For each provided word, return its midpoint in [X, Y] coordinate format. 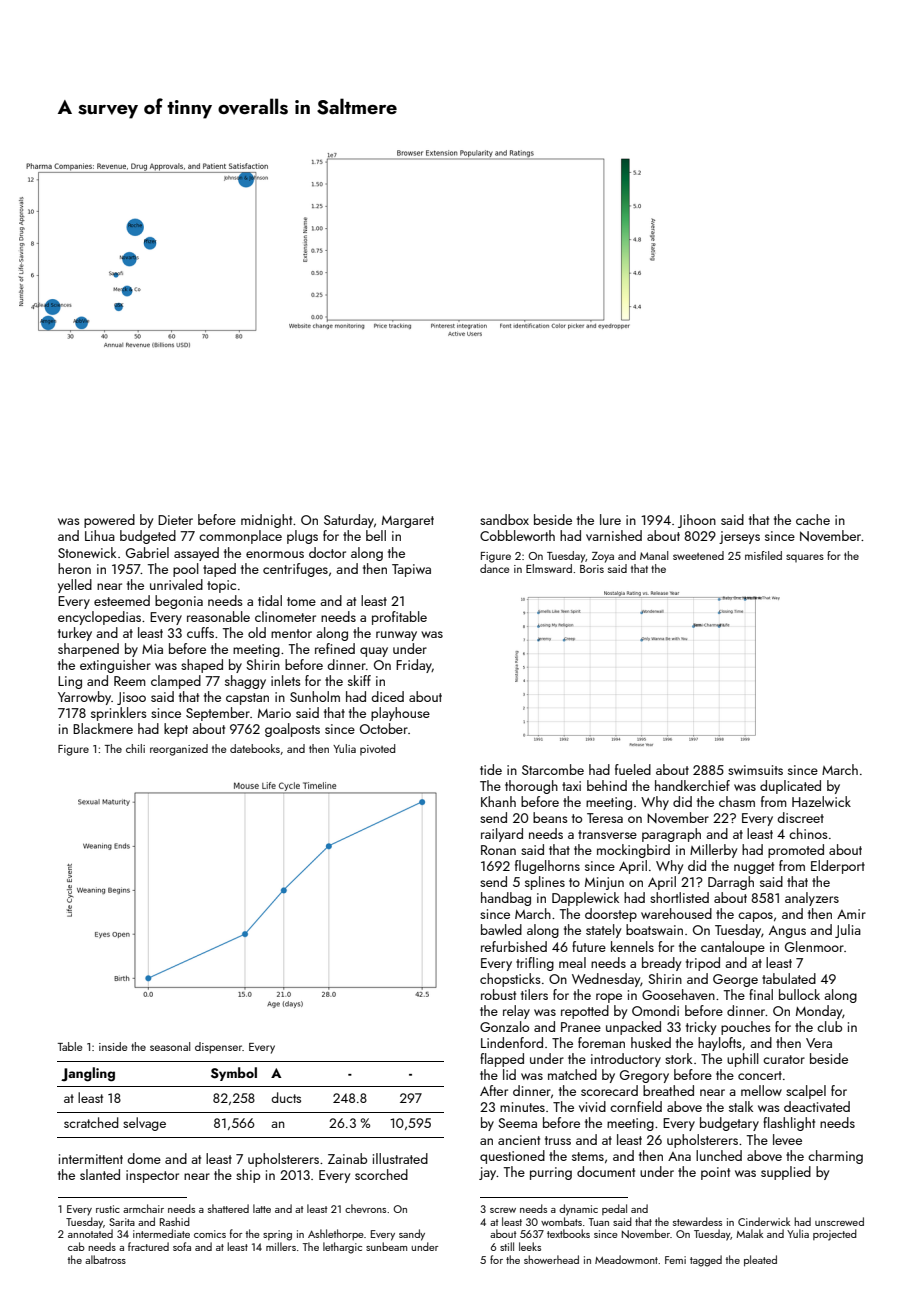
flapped [502, 1060]
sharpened [88, 650]
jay [488, 1173]
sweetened [698, 555]
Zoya [603, 557]
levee [787, 1139]
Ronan [498, 850]
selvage [144, 1124]
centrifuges [295, 570]
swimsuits [755, 770]
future [589, 946]
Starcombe [553, 769]
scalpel [806, 1092]
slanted [100, 1174]
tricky [701, 1028]
